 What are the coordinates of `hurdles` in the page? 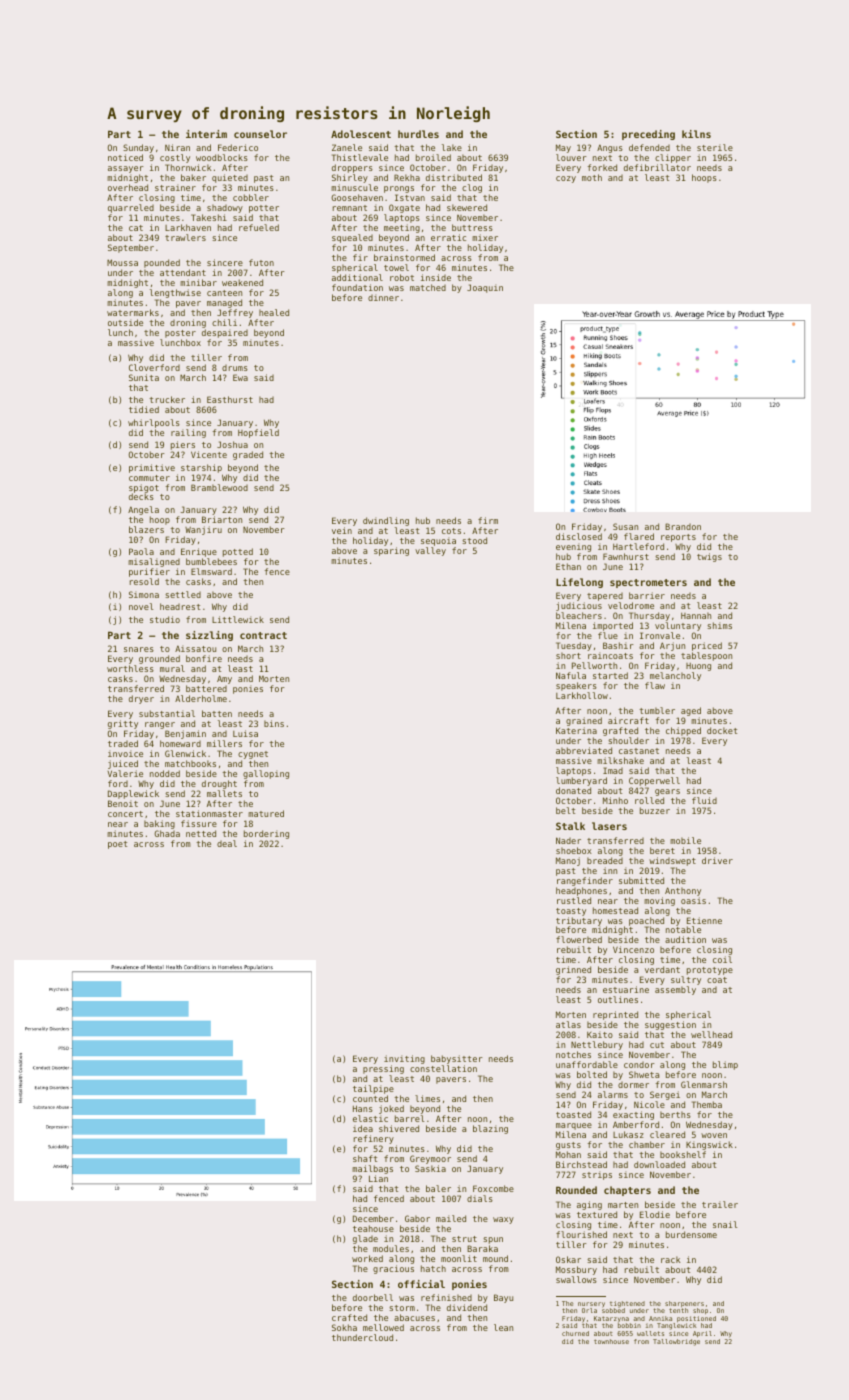 It's located at (418, 134).
